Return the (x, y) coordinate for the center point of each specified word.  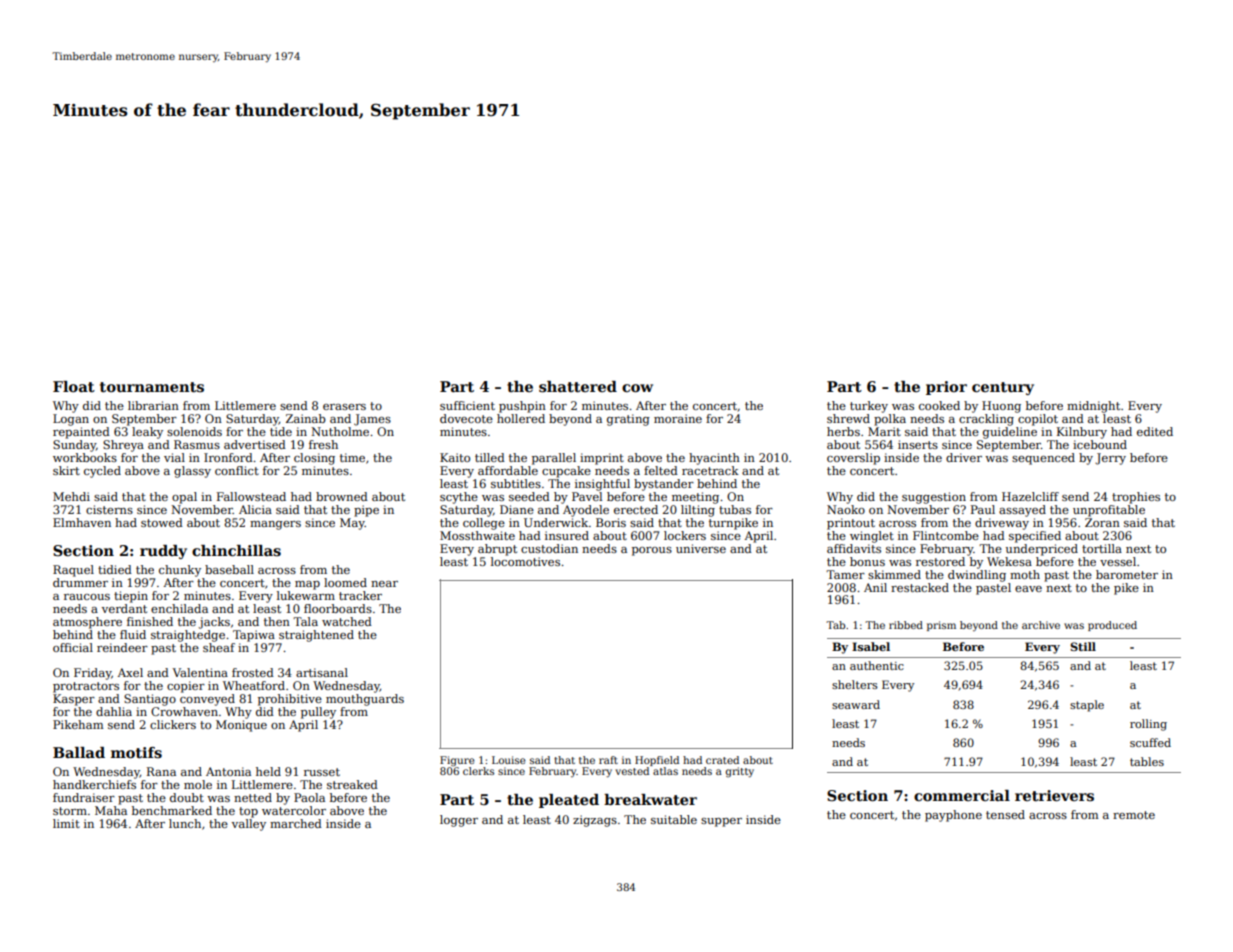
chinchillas (236, 550)
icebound (1100, 444)
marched (296, 823)
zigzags (595, 821)
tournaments (152, 387)
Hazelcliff (1030, 496)
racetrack (710, 470)
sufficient (467, 405)
